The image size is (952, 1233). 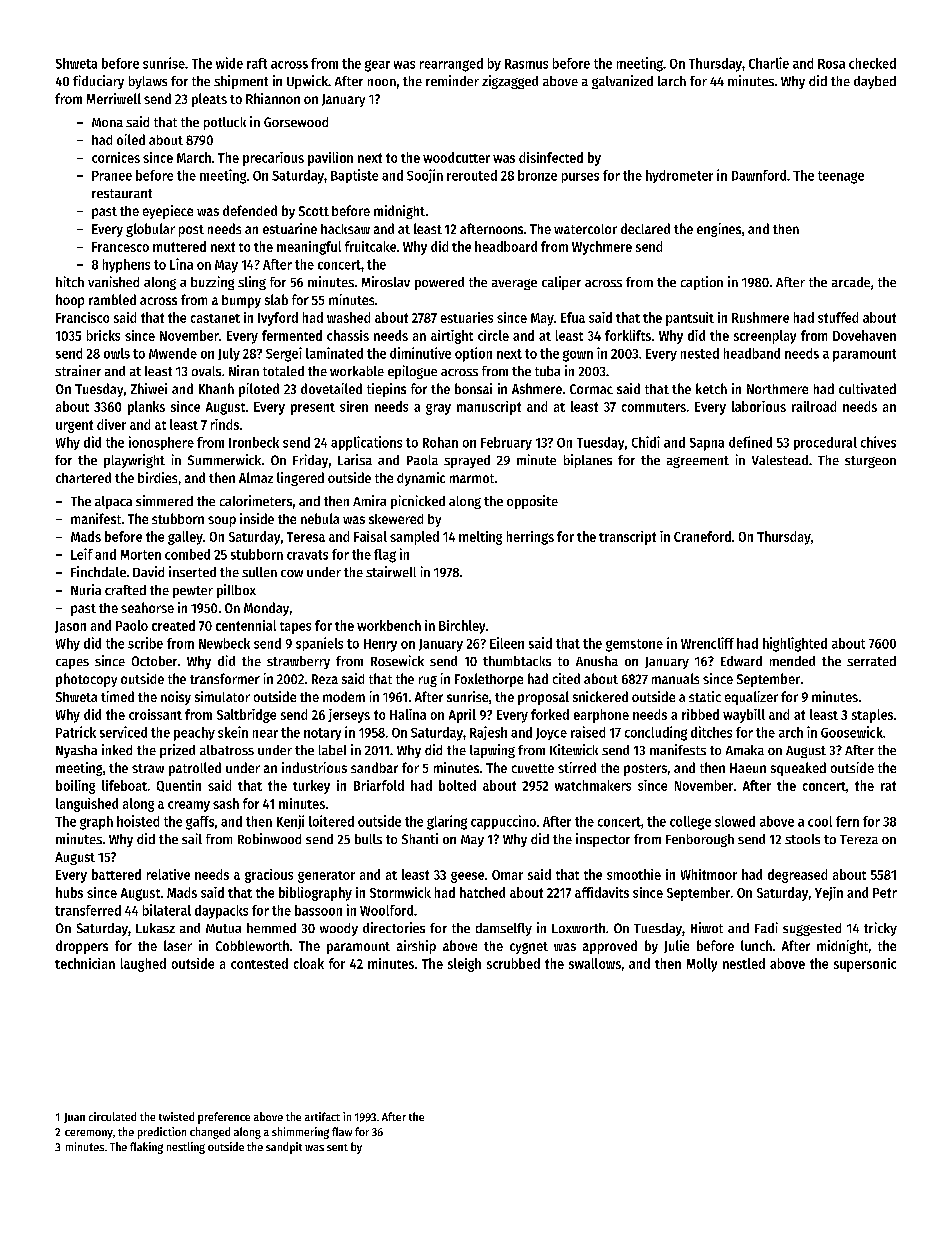 What do you see at coordinates (187, 554) in the screenshot?
I see `combed` at bounding box center [187, 554].
